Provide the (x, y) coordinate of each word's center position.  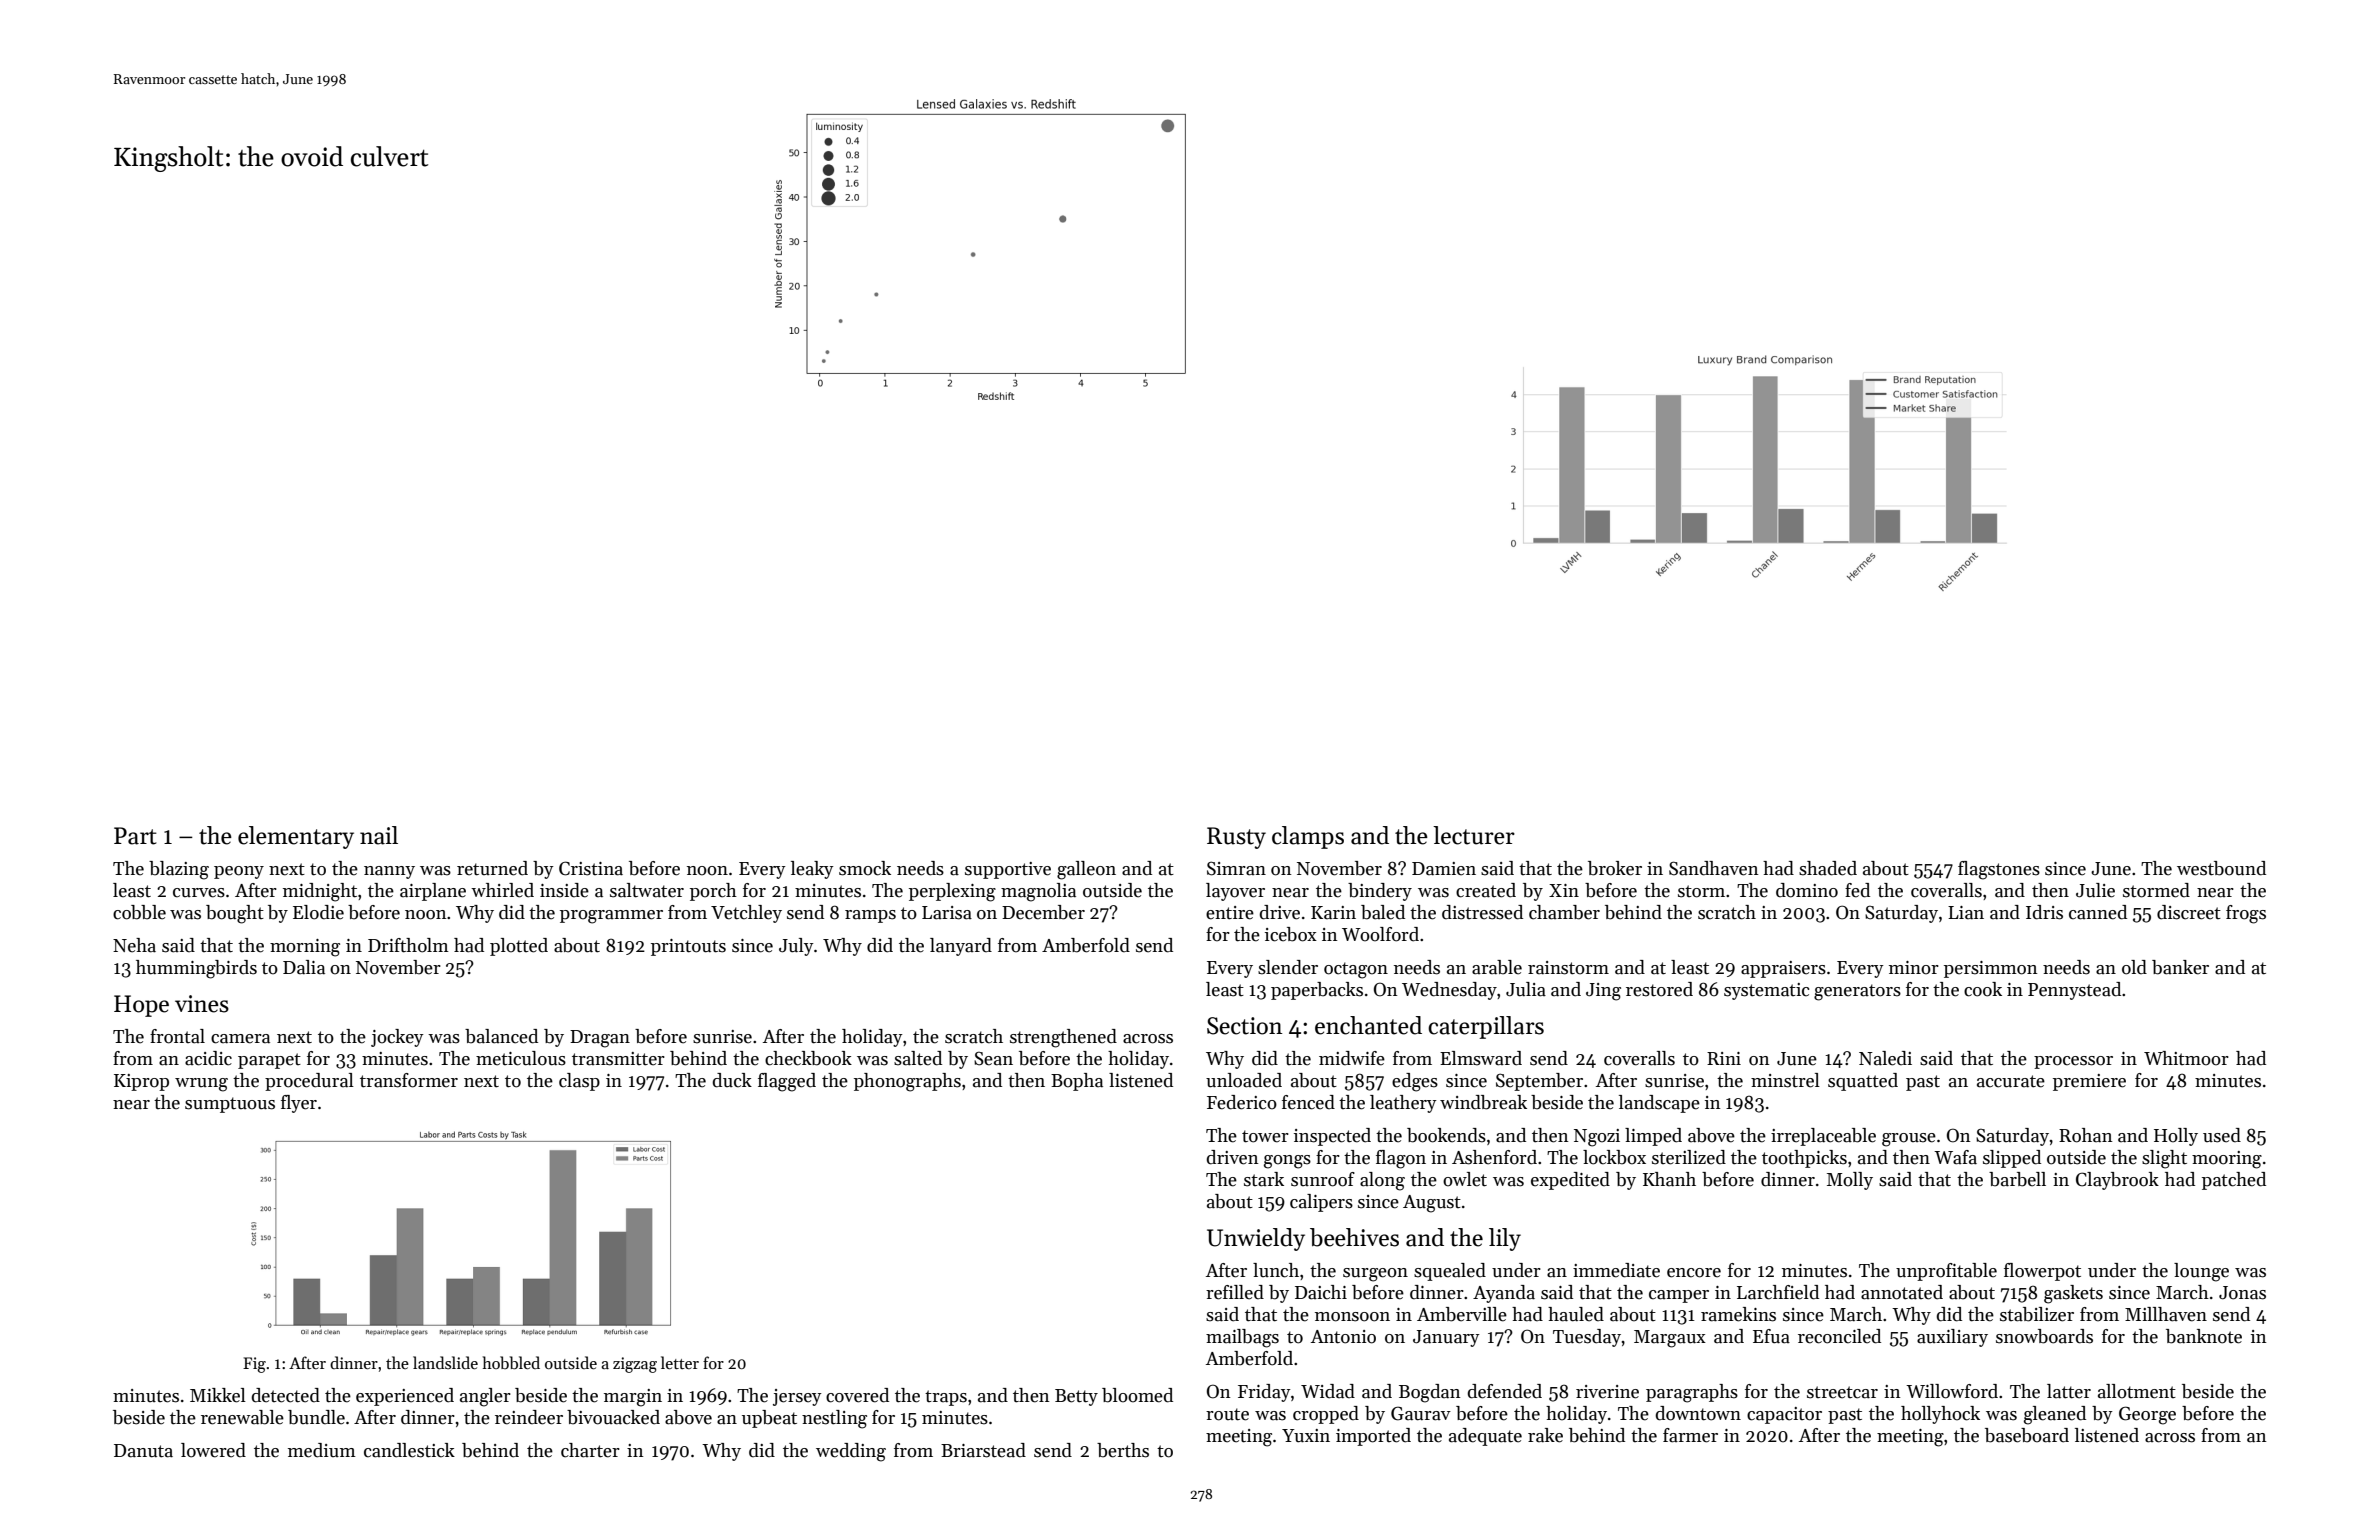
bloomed (1137, 1395)
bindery (1380, 892)
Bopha (1077, 1082)
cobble (139, 912)
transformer (409, 1080)
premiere (2089, 1082)
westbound (2221, 868)
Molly (1850, 1181)
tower (1265, 1136)
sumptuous (230, 1105)
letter (680, 1362)
